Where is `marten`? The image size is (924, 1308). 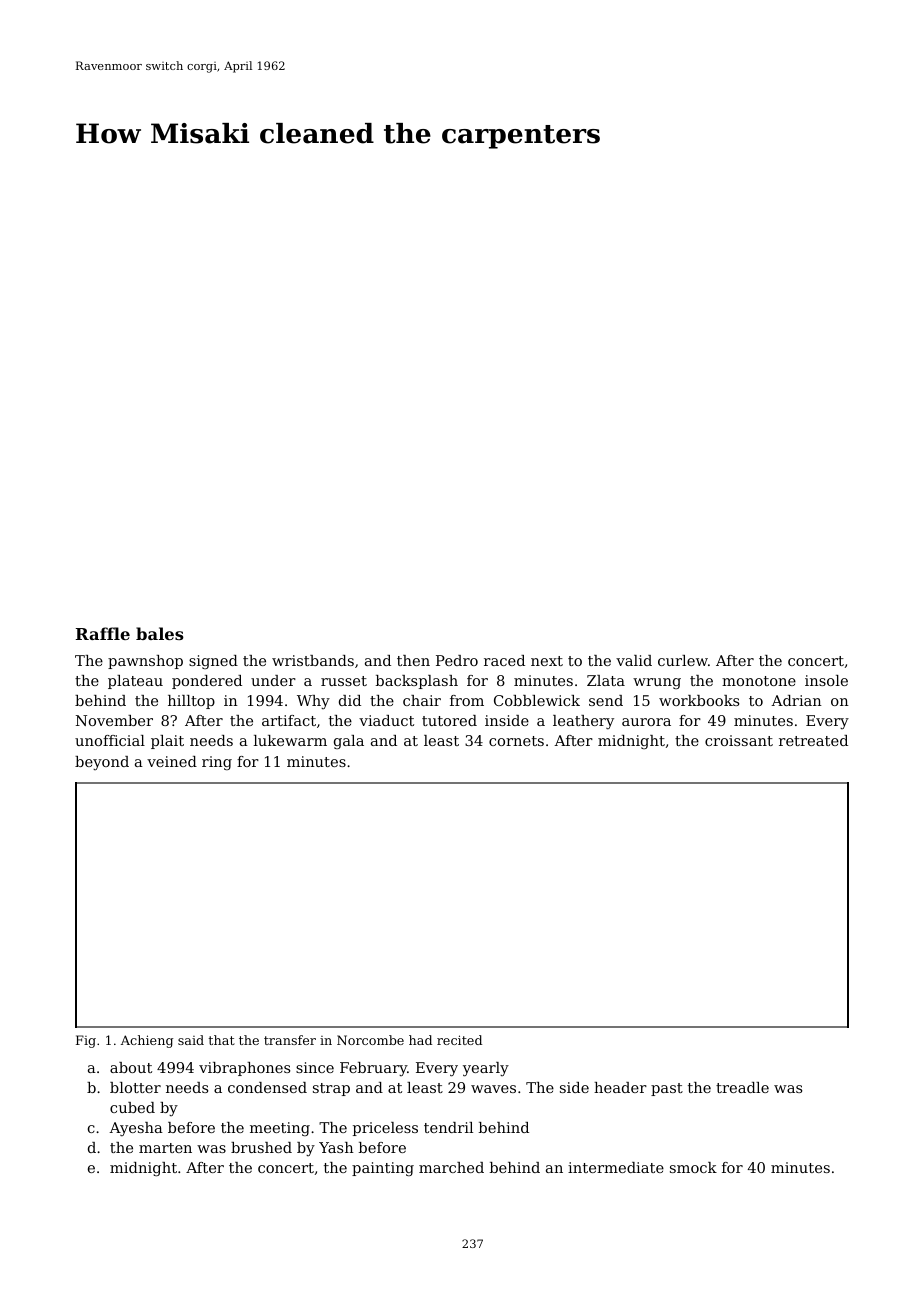
marten is located at coordinates (165, 1148).
